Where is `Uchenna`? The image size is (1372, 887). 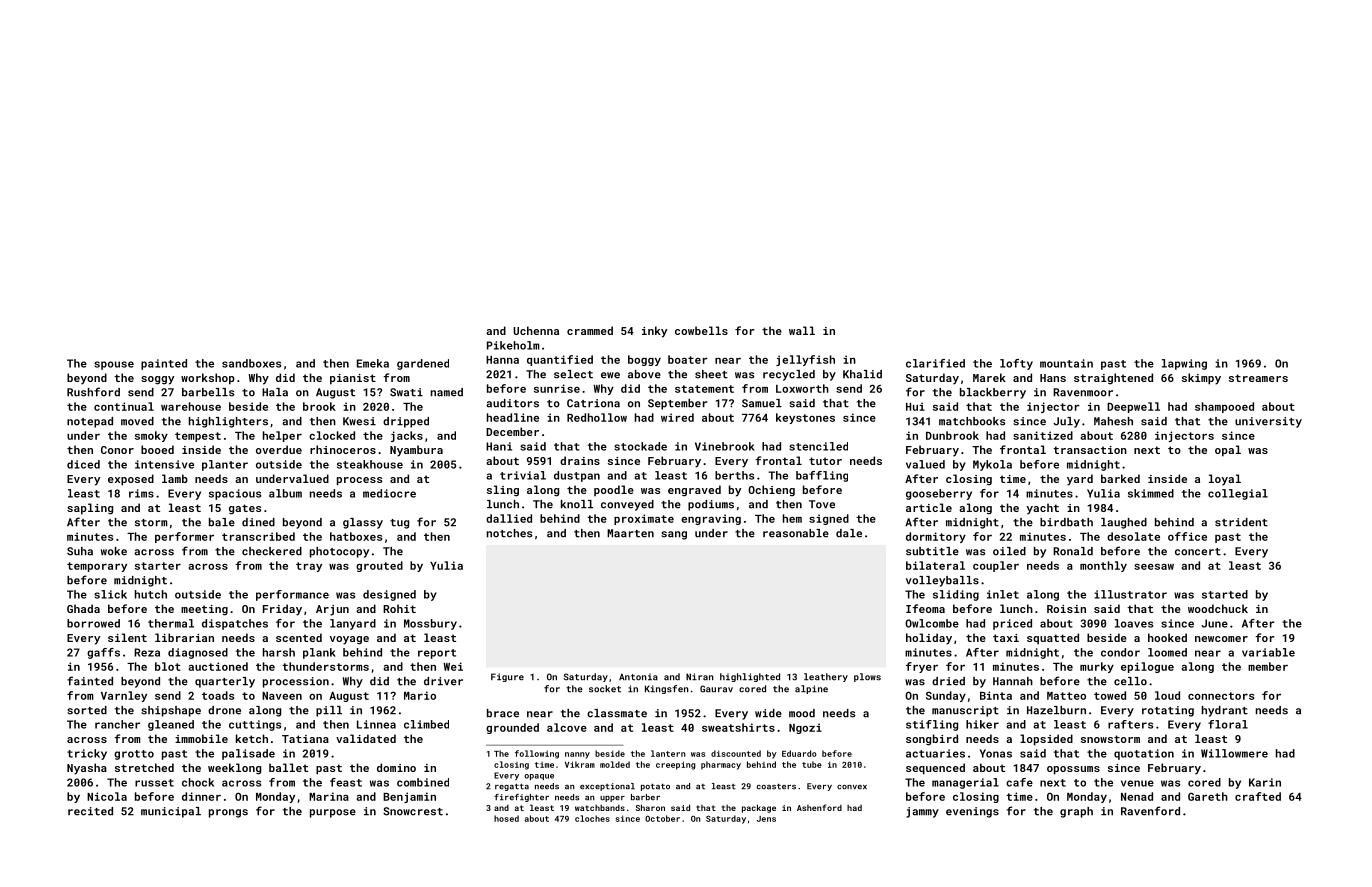
Uchenna is located at coordinates (536, 330).
